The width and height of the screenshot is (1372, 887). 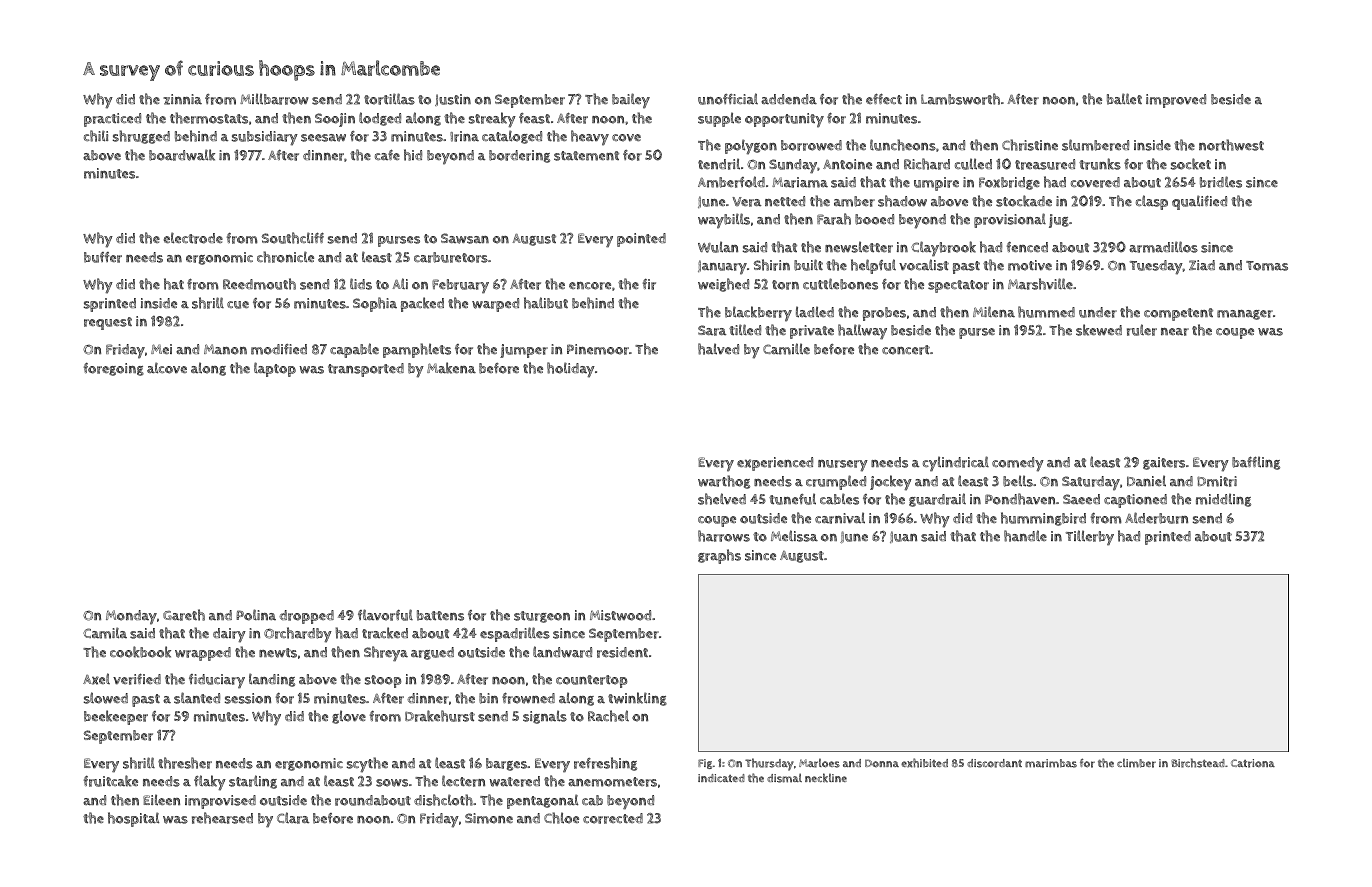 I want to click on halved, so click(x=718, y=349).
